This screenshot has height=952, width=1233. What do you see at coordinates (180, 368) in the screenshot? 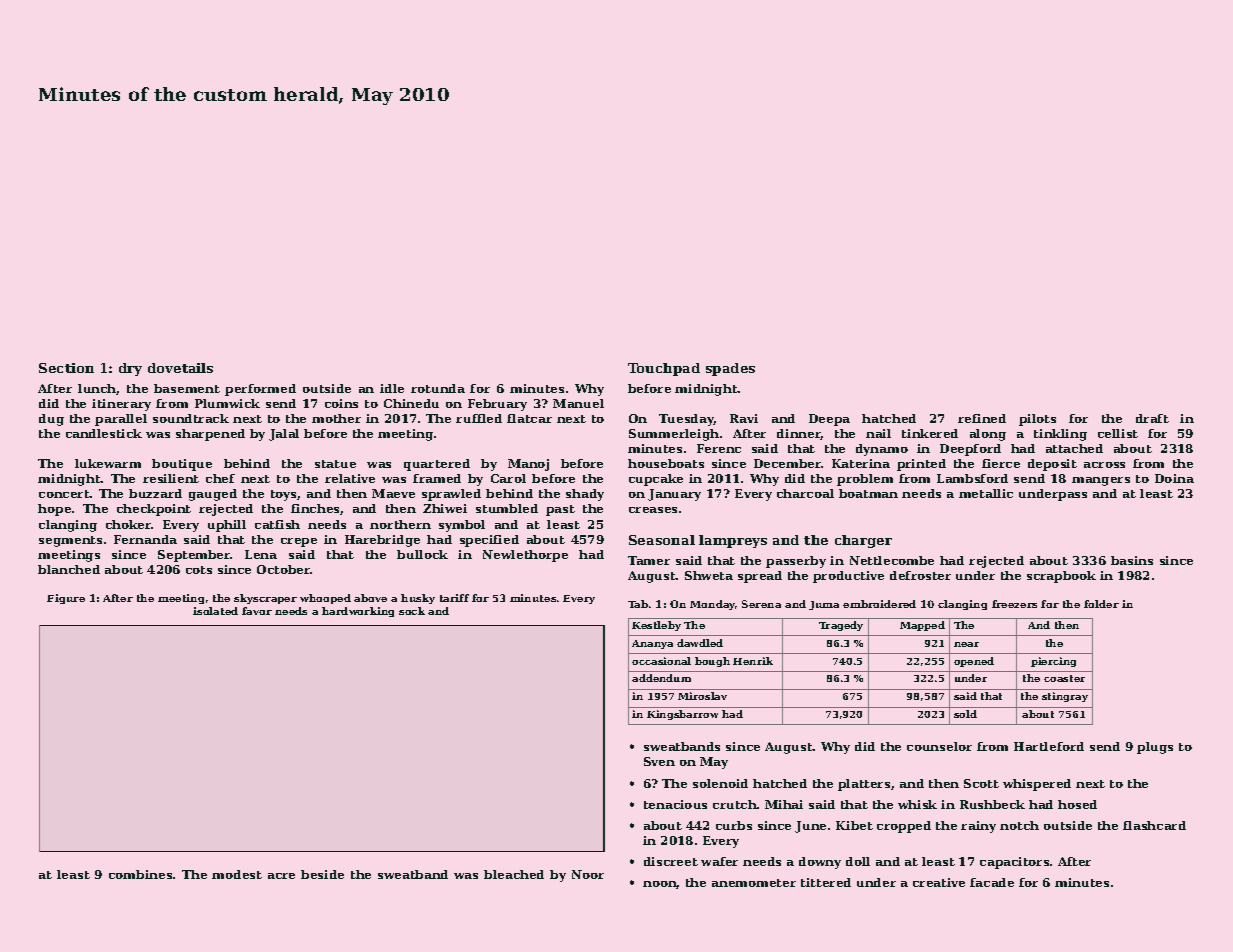
I see `dovetails` at bounding box center [180, 368].
